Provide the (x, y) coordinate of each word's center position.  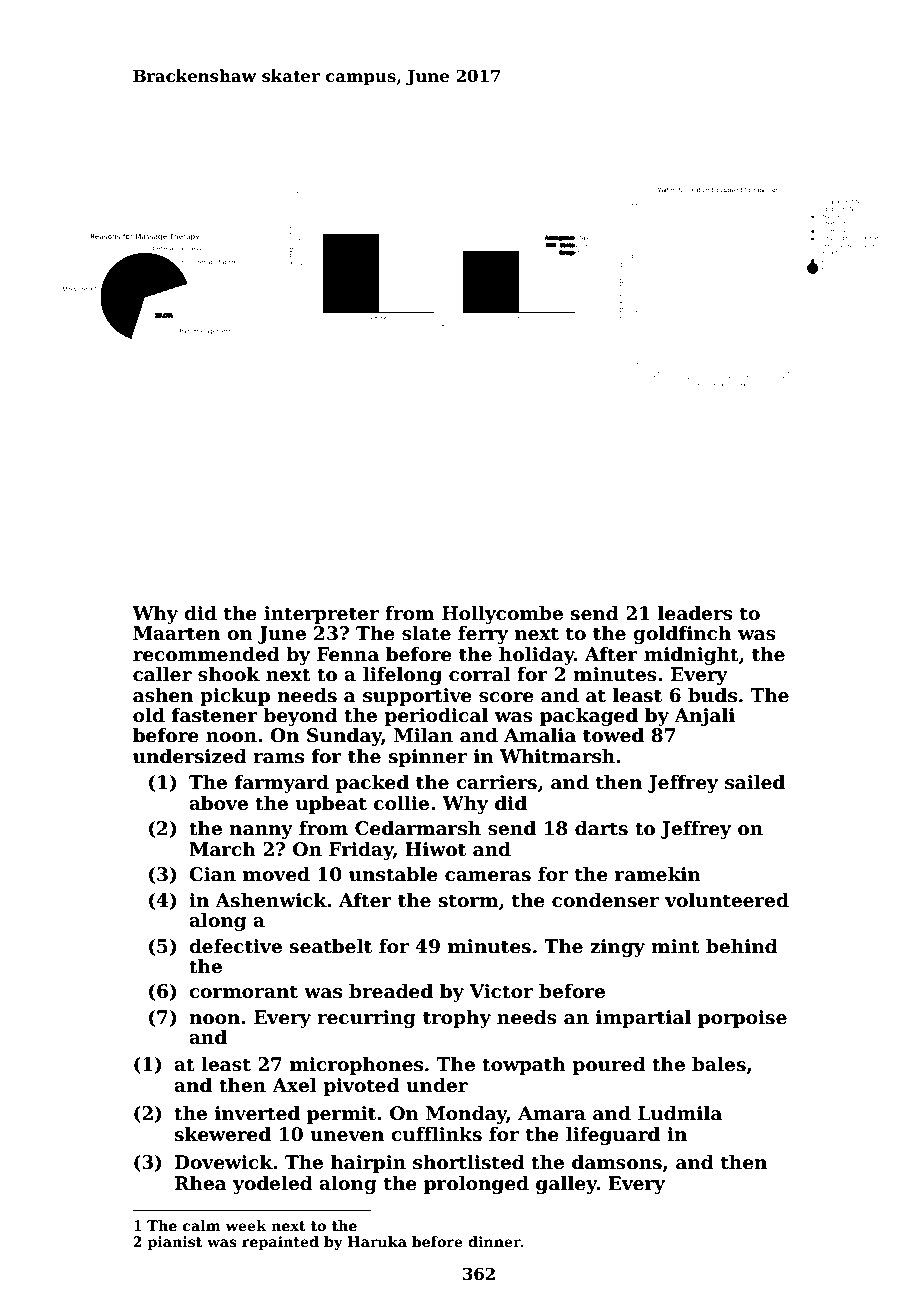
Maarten (176, 633)
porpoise (742, 1019)
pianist (174, 1243)
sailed (755, 782)
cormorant (243, 992)
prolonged (476, 1185)
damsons (617, 1162)
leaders (695, 613)
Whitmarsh (557, 756)
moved (276, 874)
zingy (617, 948)
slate (426, 633)
